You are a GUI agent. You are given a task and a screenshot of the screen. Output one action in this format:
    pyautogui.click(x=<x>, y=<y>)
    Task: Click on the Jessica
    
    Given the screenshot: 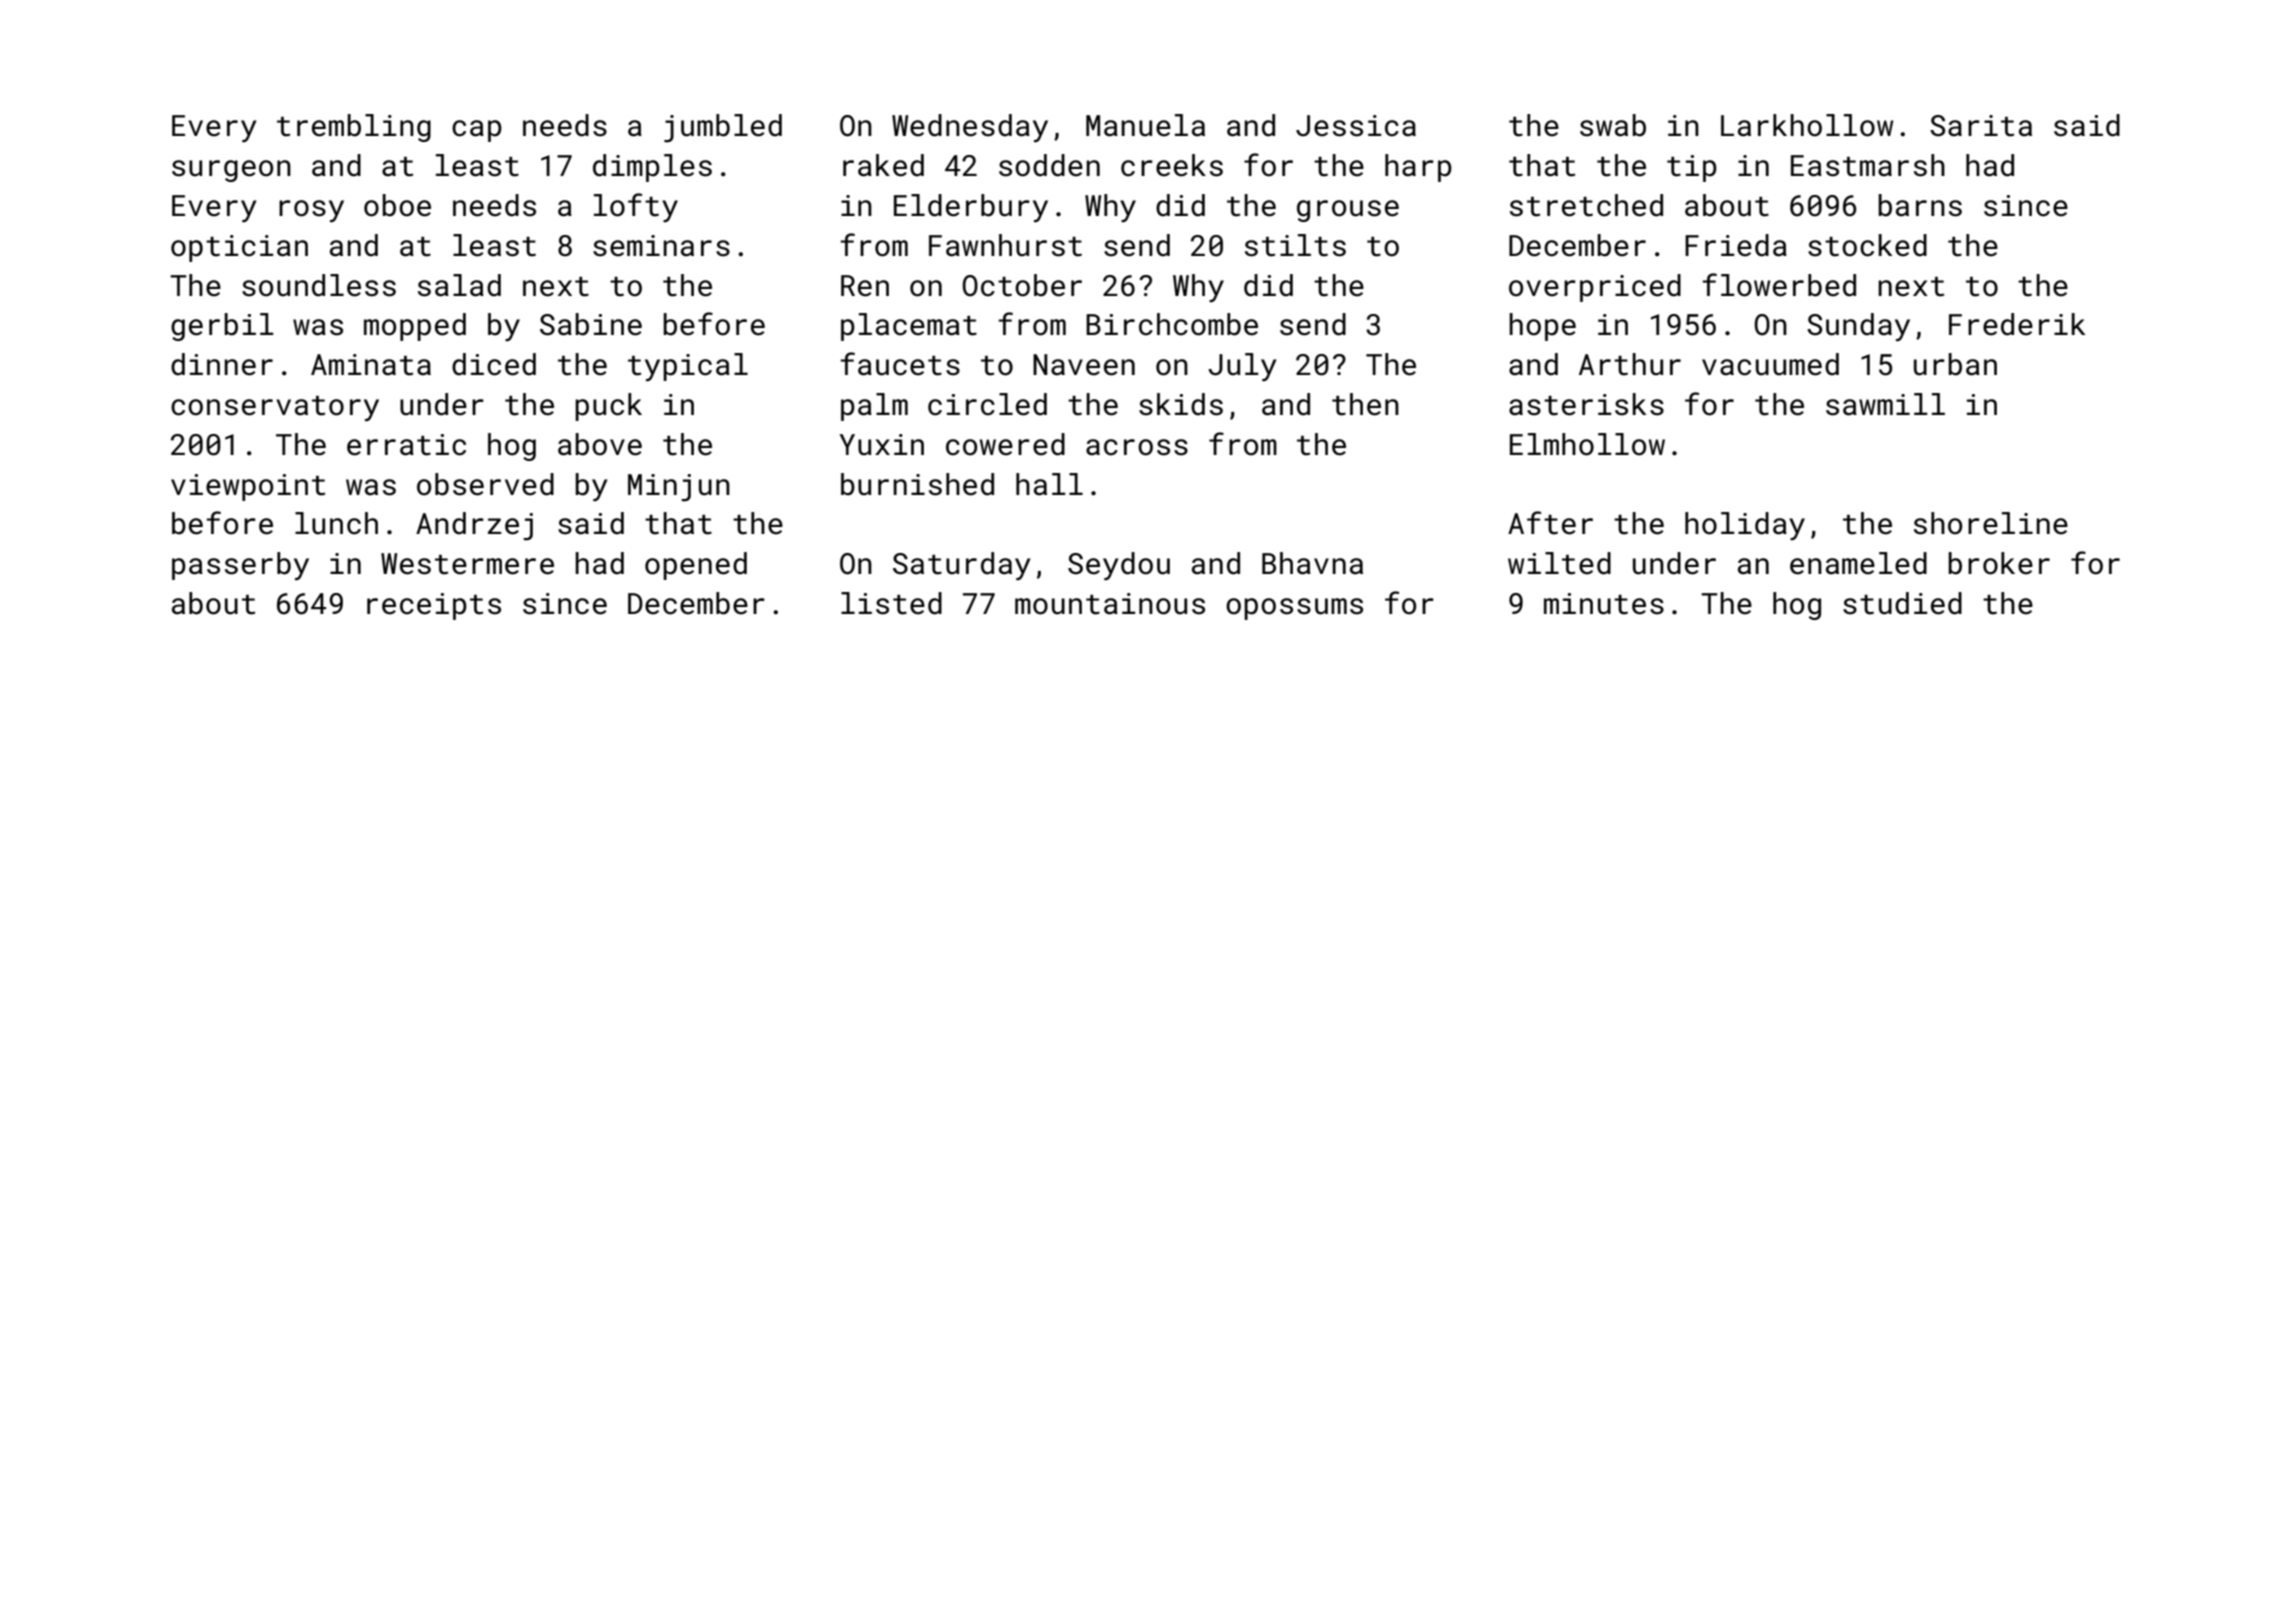 What is the action you would take?
    pyautogui.click(x=1356, y=126)
